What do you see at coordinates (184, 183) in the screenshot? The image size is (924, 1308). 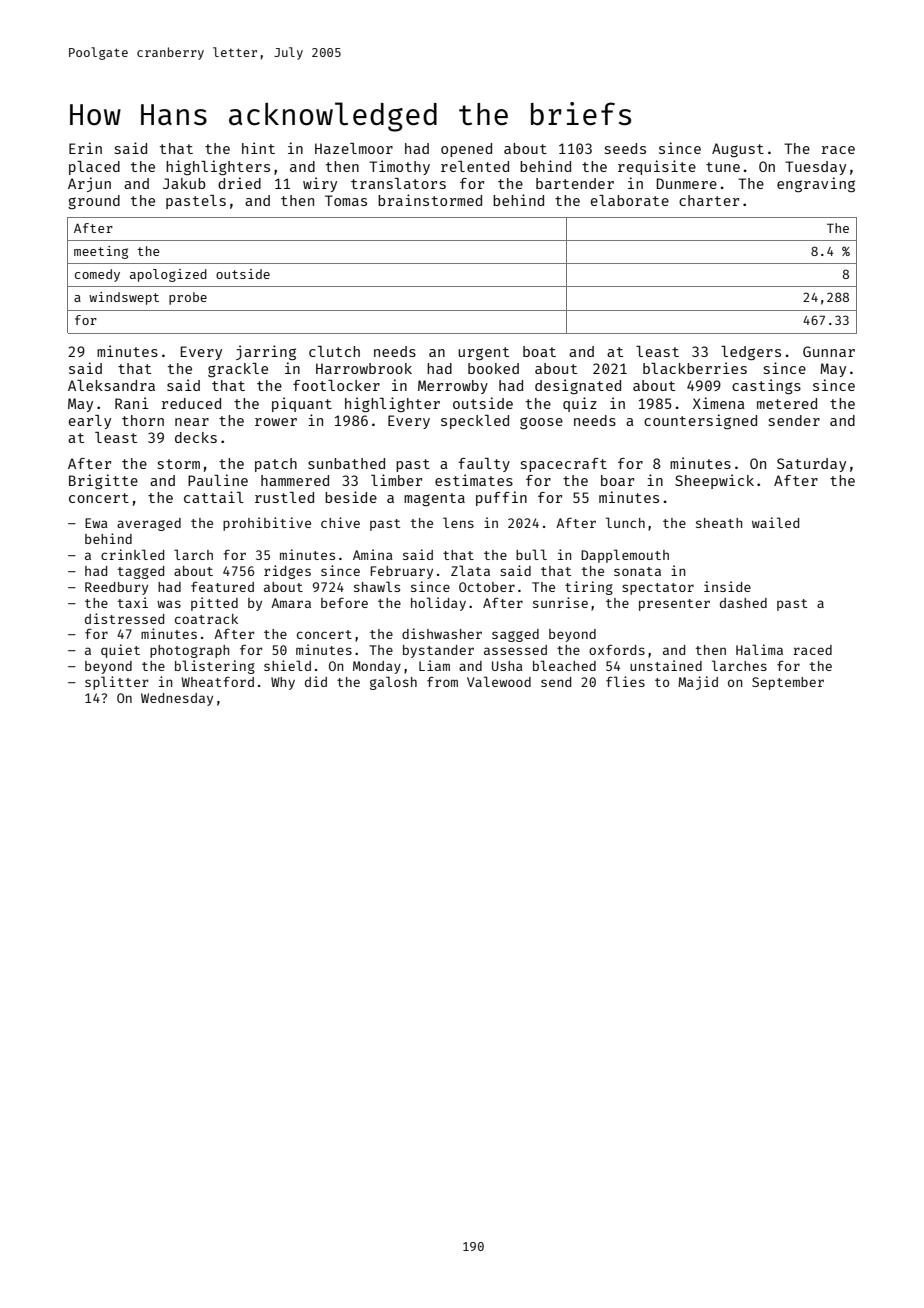 I see `Jakub` at bounding box center [184, 183].
